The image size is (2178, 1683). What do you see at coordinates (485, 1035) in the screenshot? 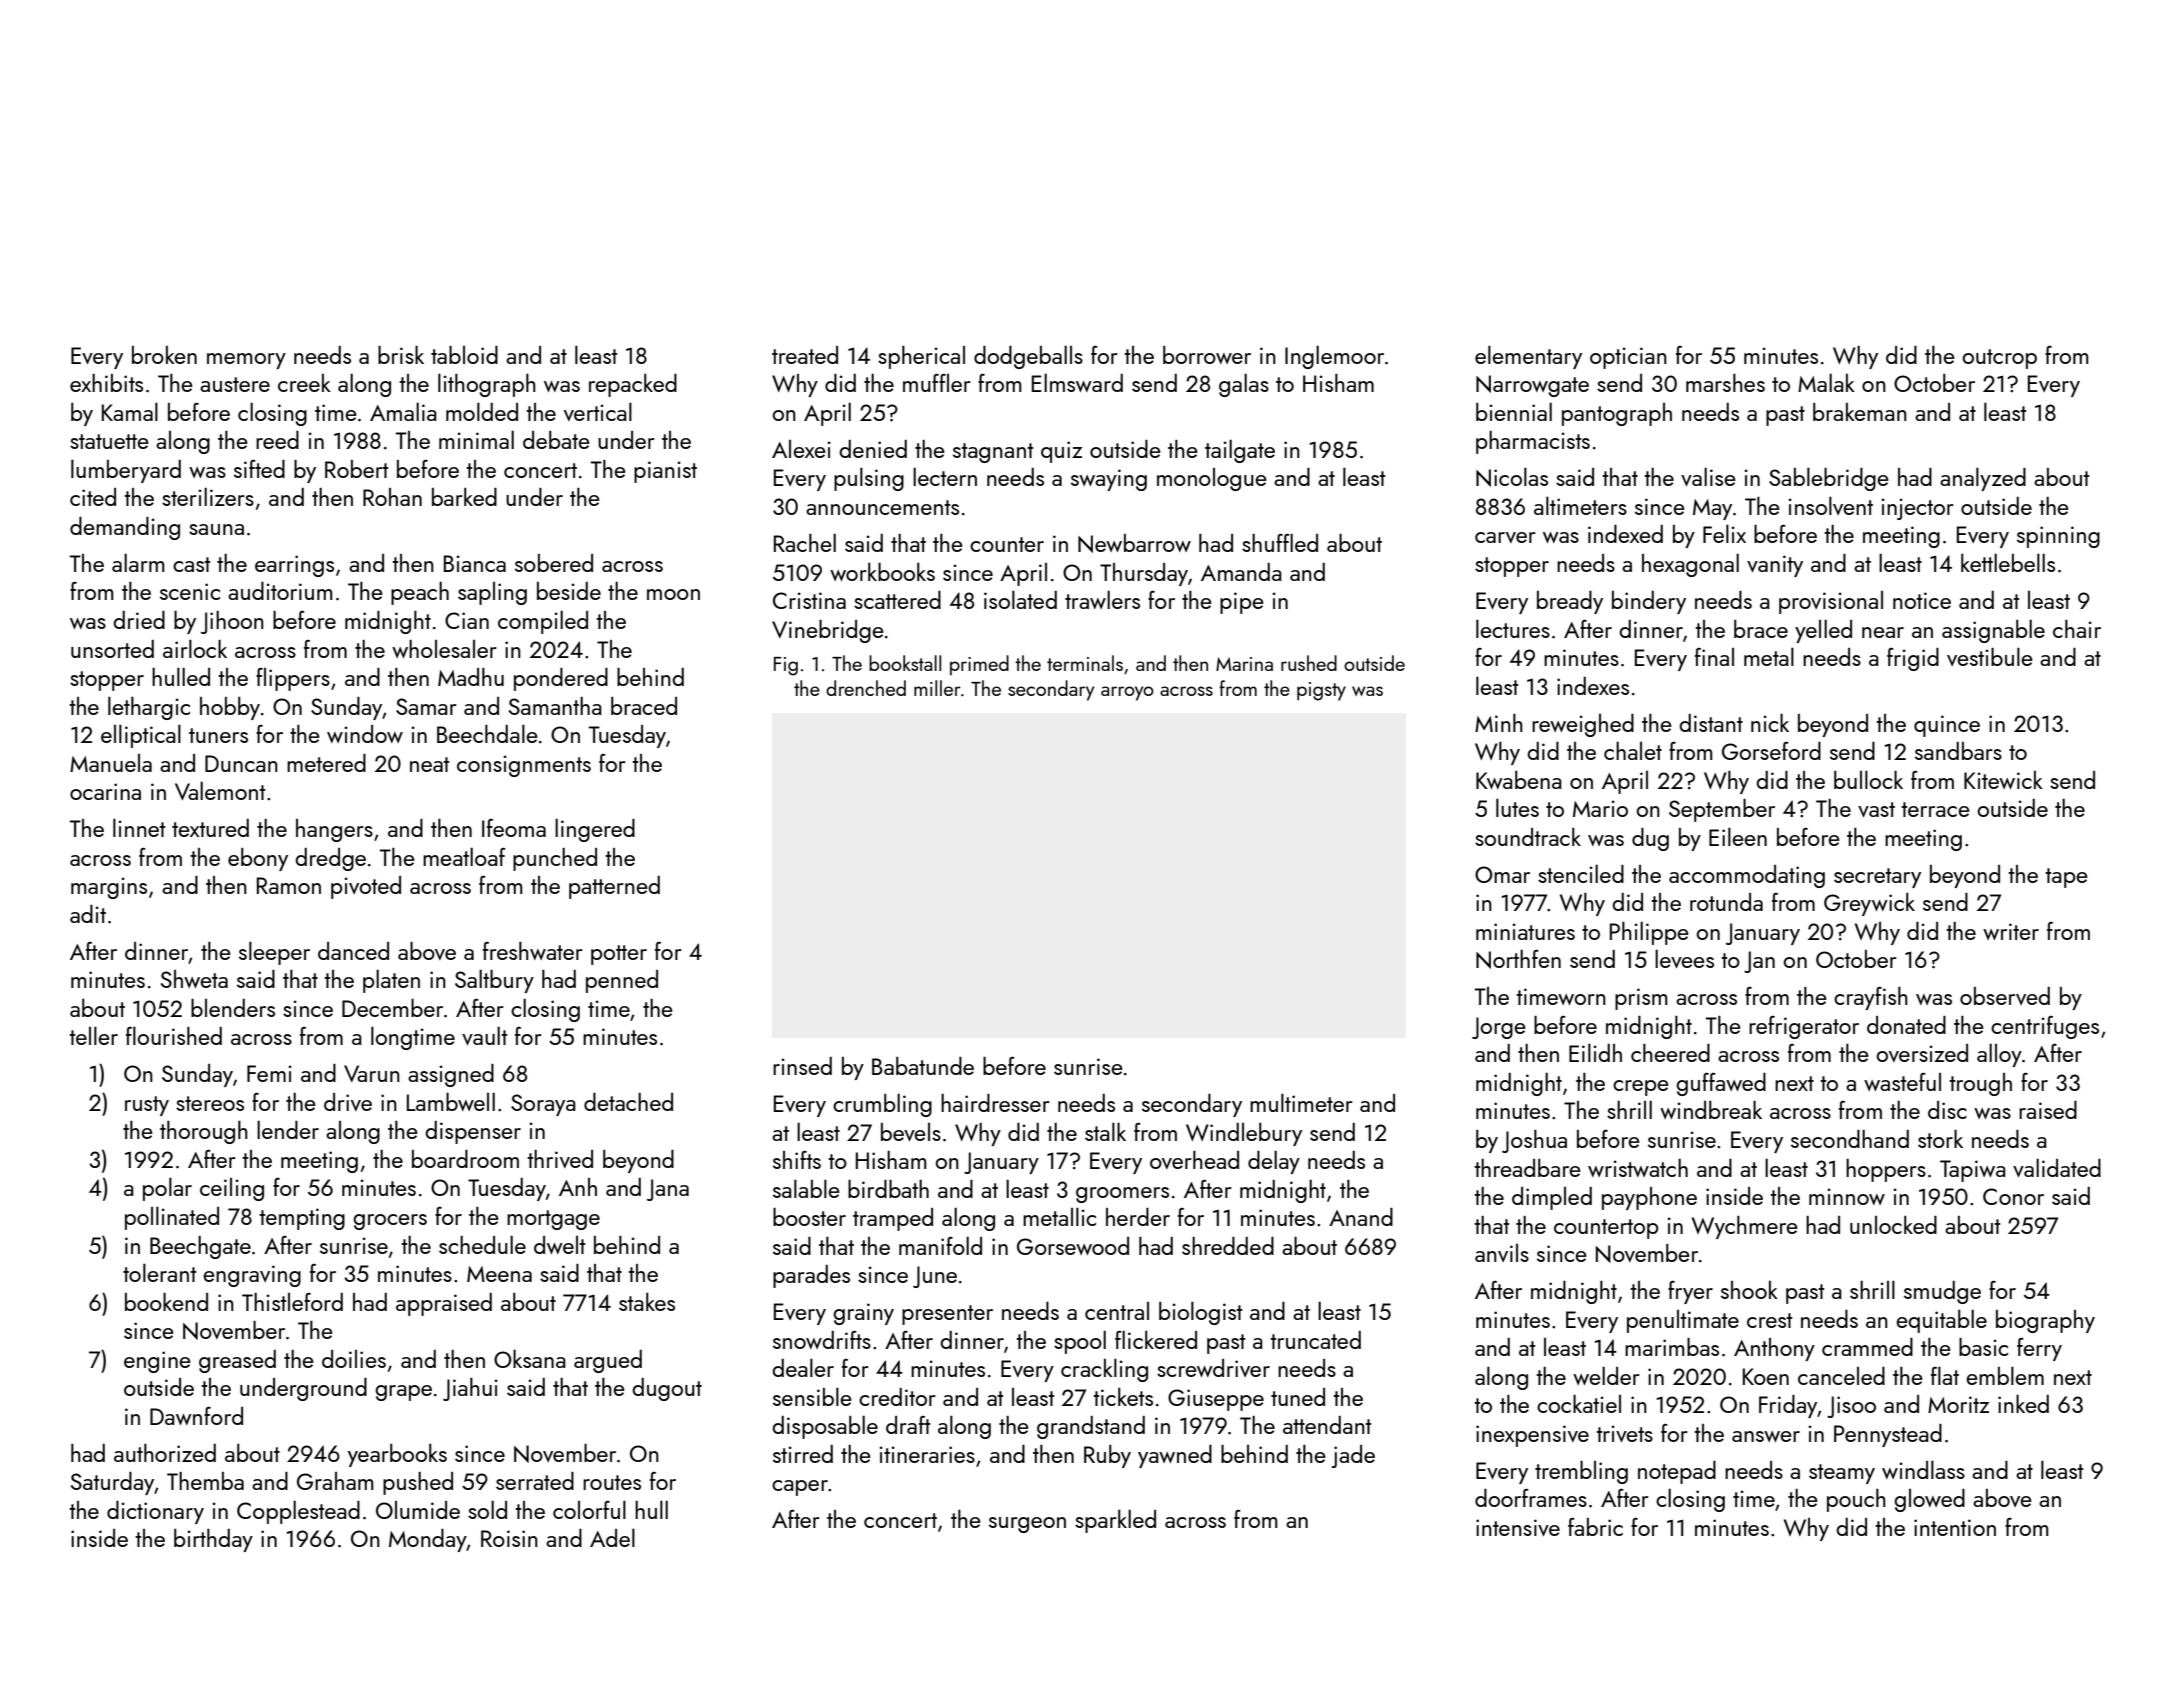
I see `vault` at bounding box center [485, 1035].
